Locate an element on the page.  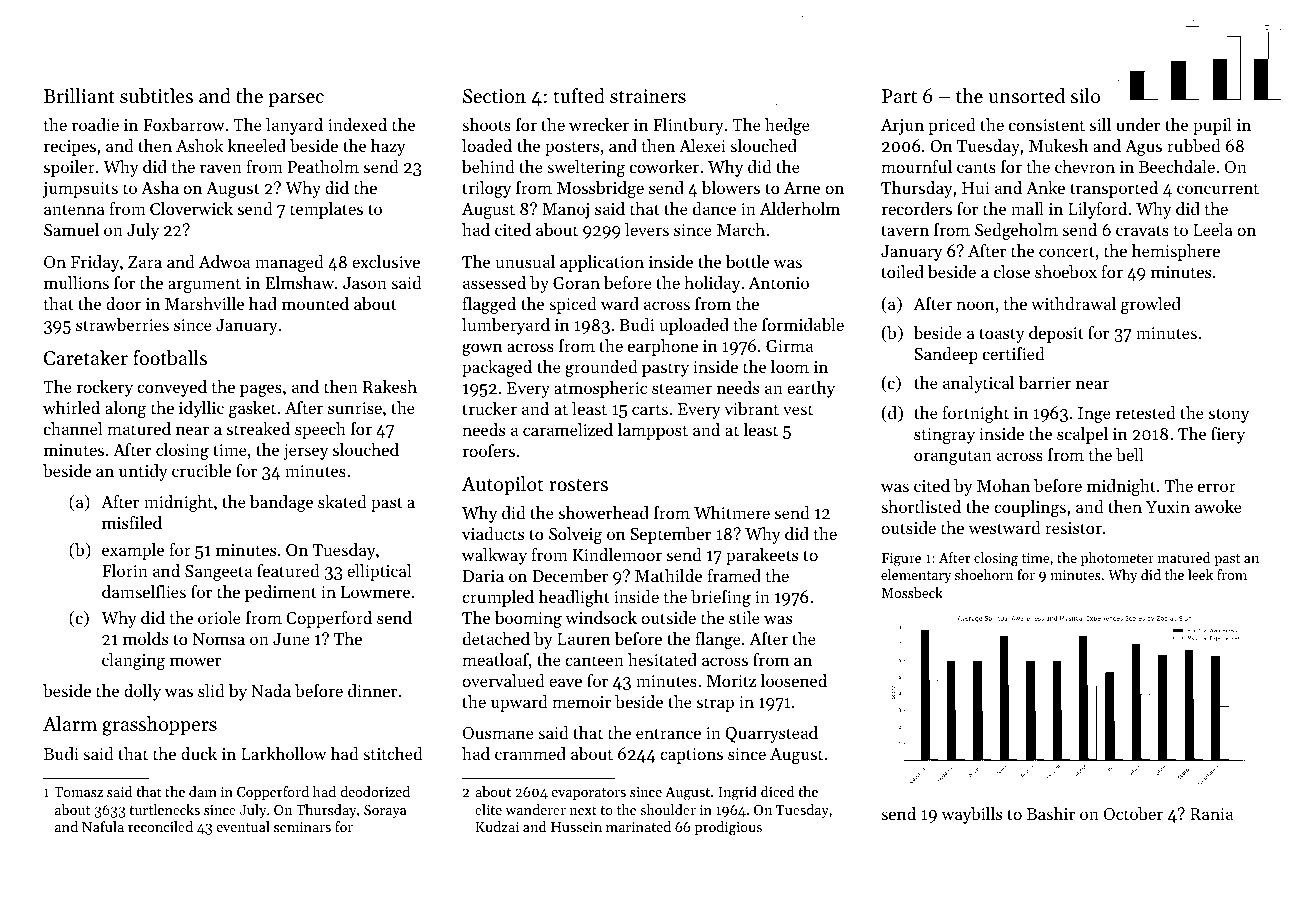
atmospheric is located at coordinates (600, 389).
